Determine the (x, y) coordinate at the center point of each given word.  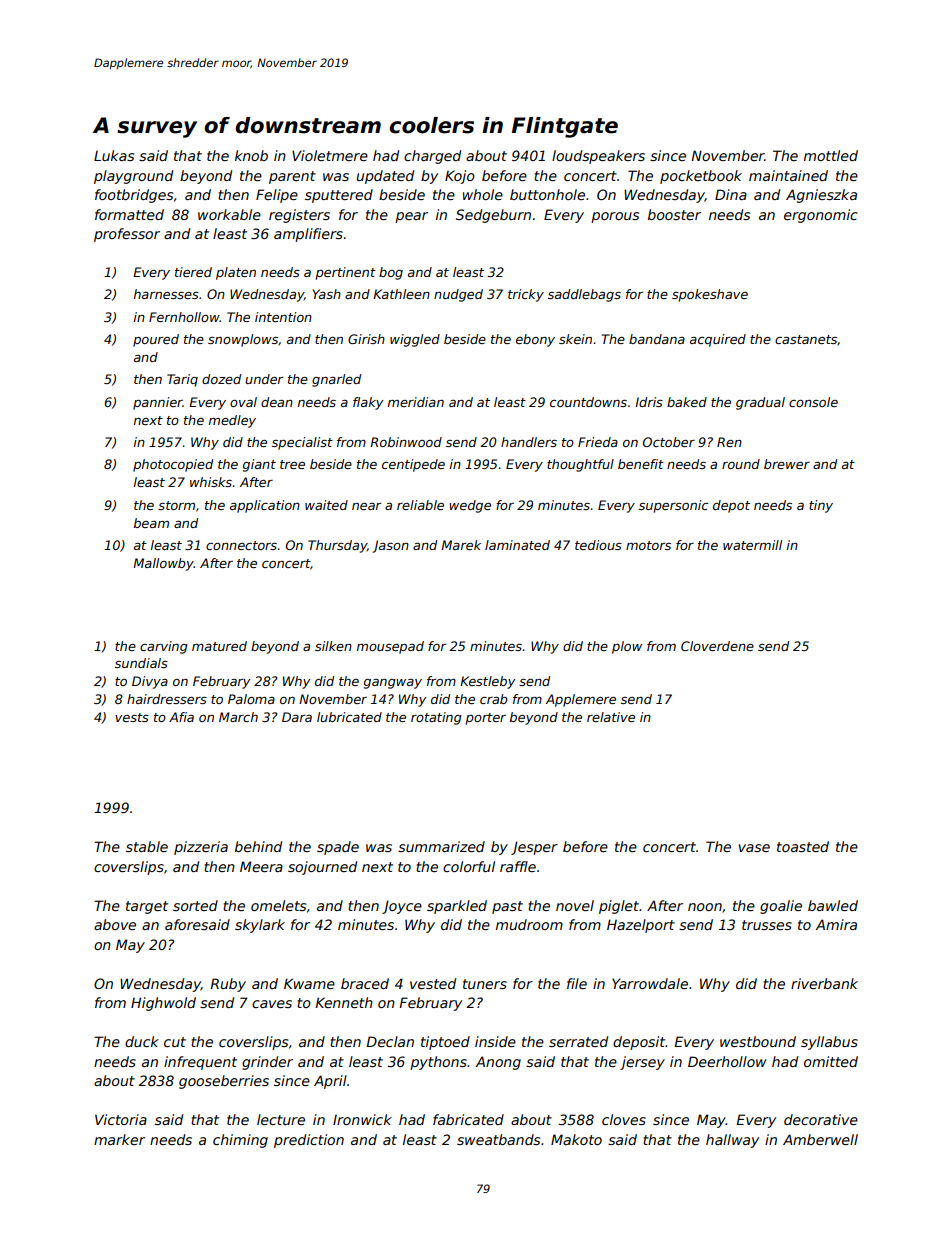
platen (236, 273)
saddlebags (584, 295)
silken (333, 646)
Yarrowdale (650, 983)
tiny (821, 506)
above (115, 924)
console (813, 402)
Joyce (402, 907)
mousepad (390, 647)
